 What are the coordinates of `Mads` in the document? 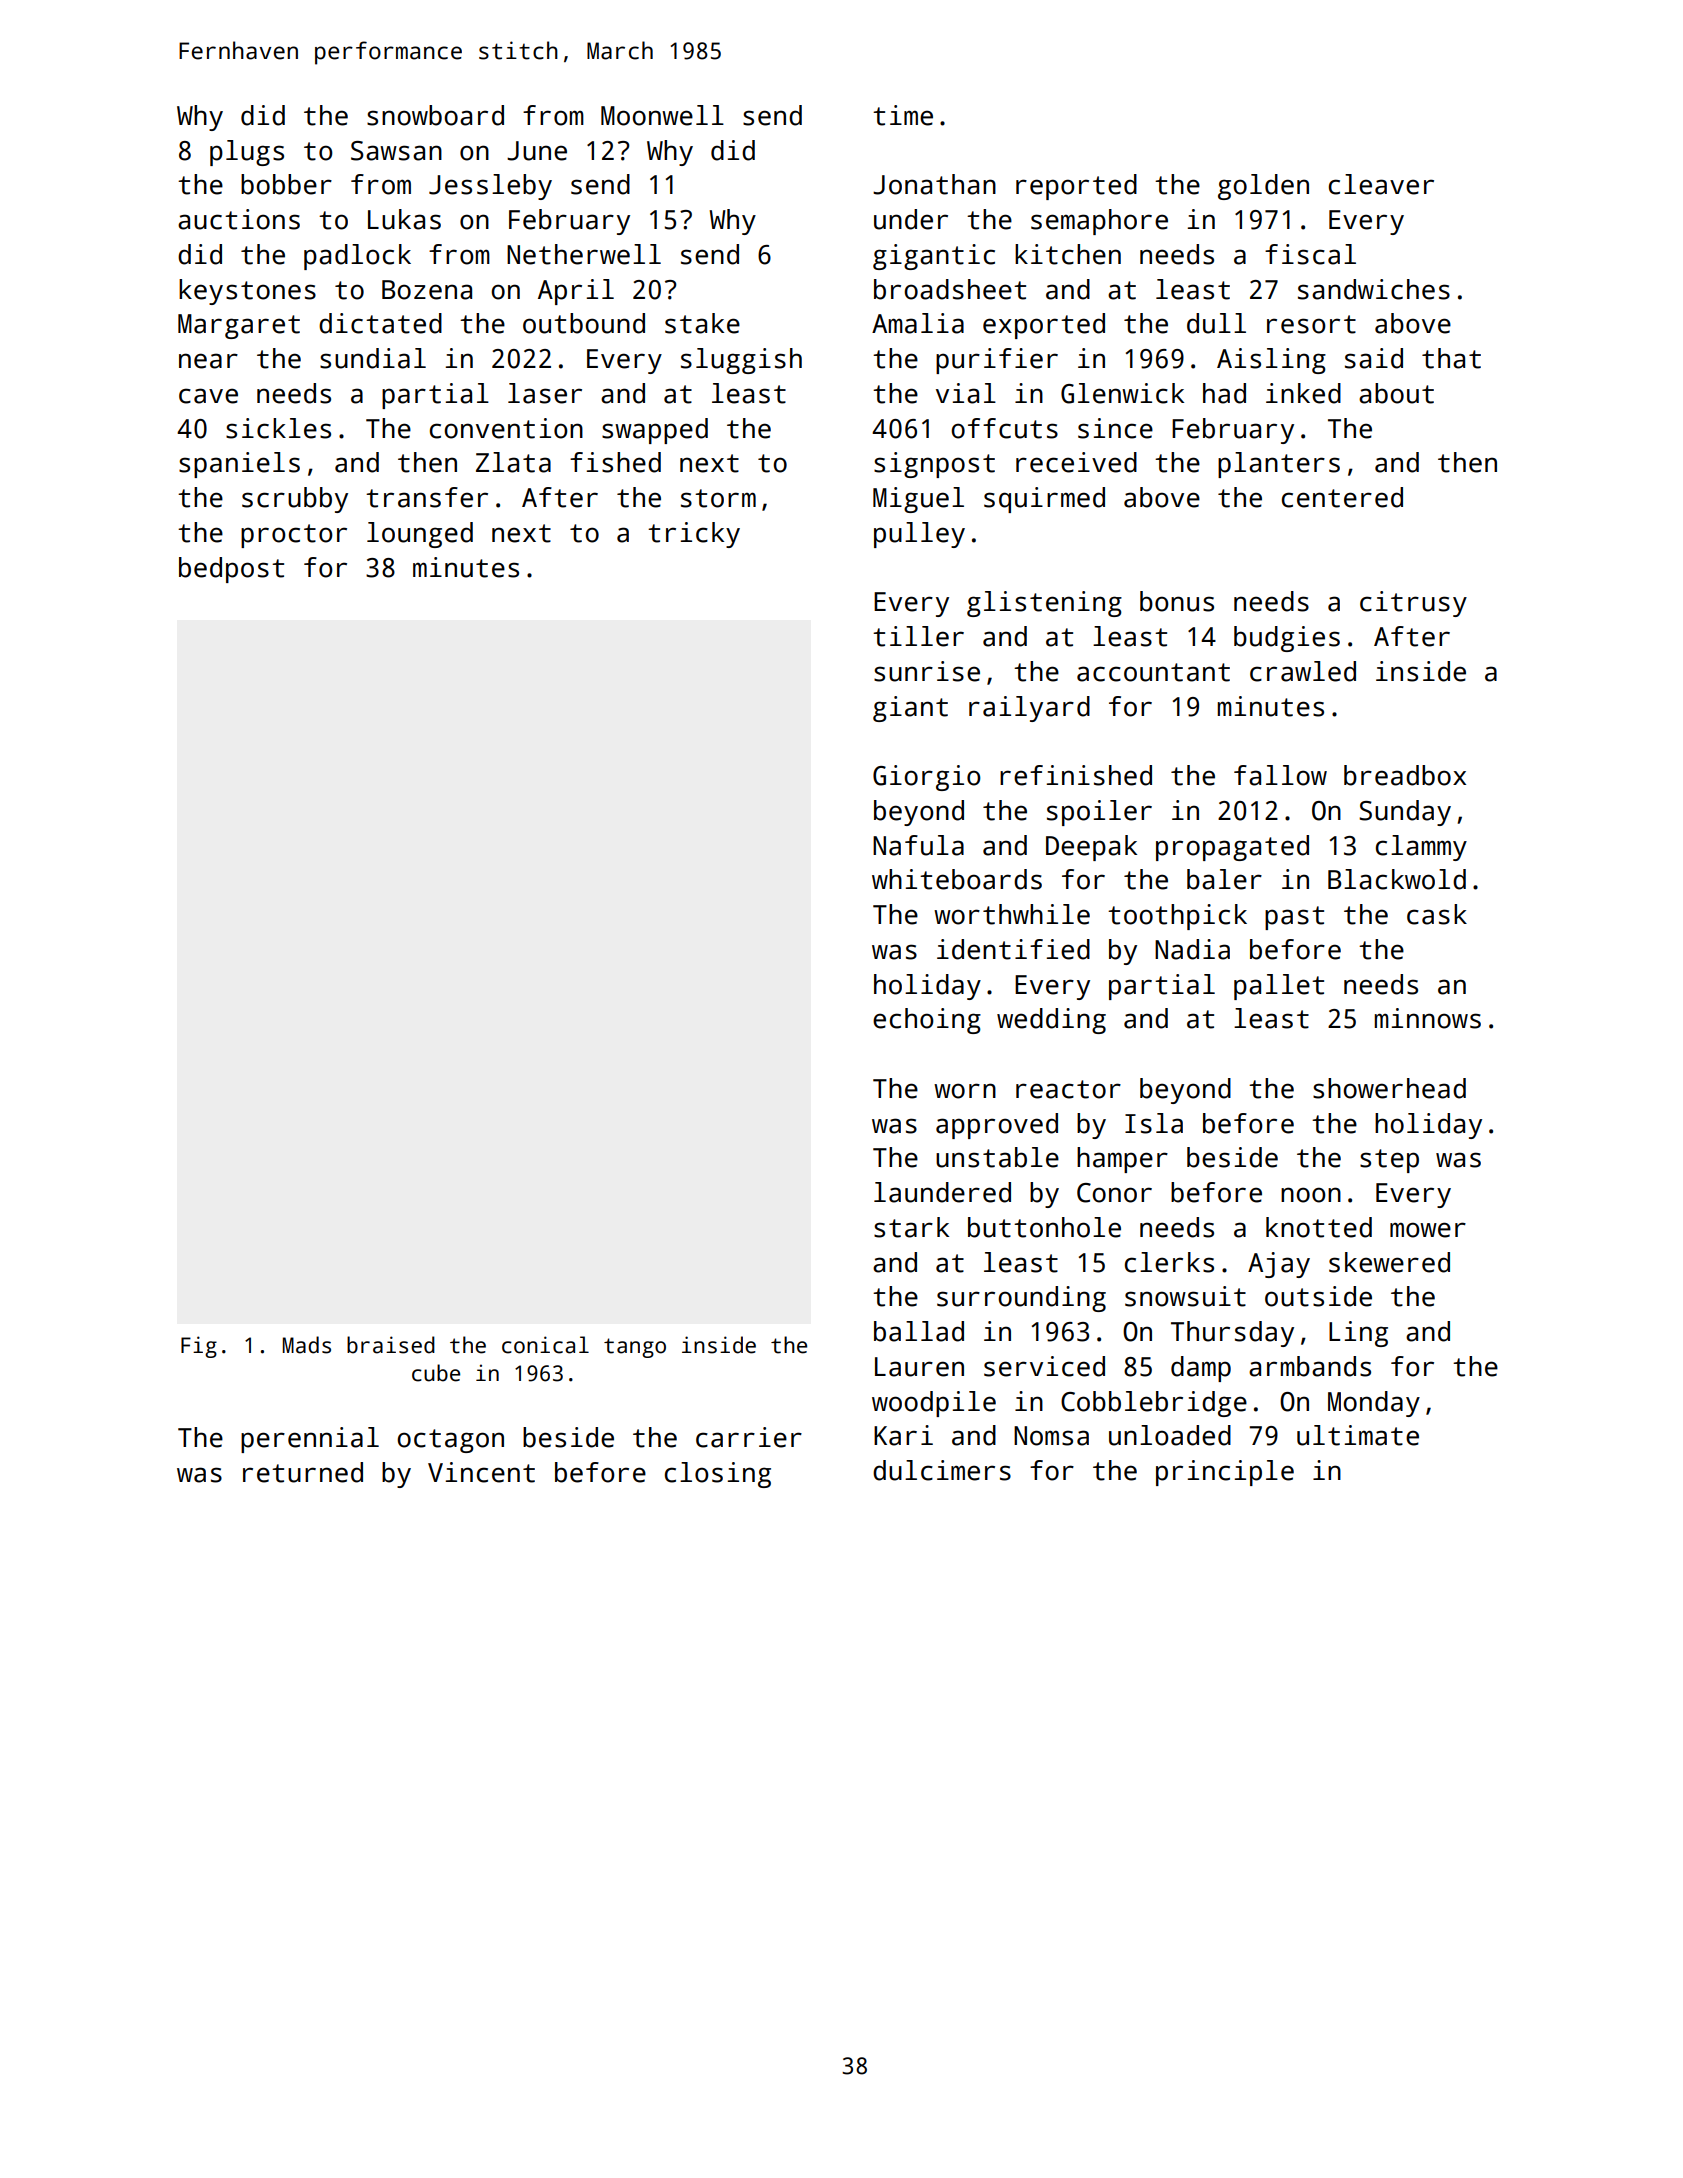 It's located at (307, 1345).
